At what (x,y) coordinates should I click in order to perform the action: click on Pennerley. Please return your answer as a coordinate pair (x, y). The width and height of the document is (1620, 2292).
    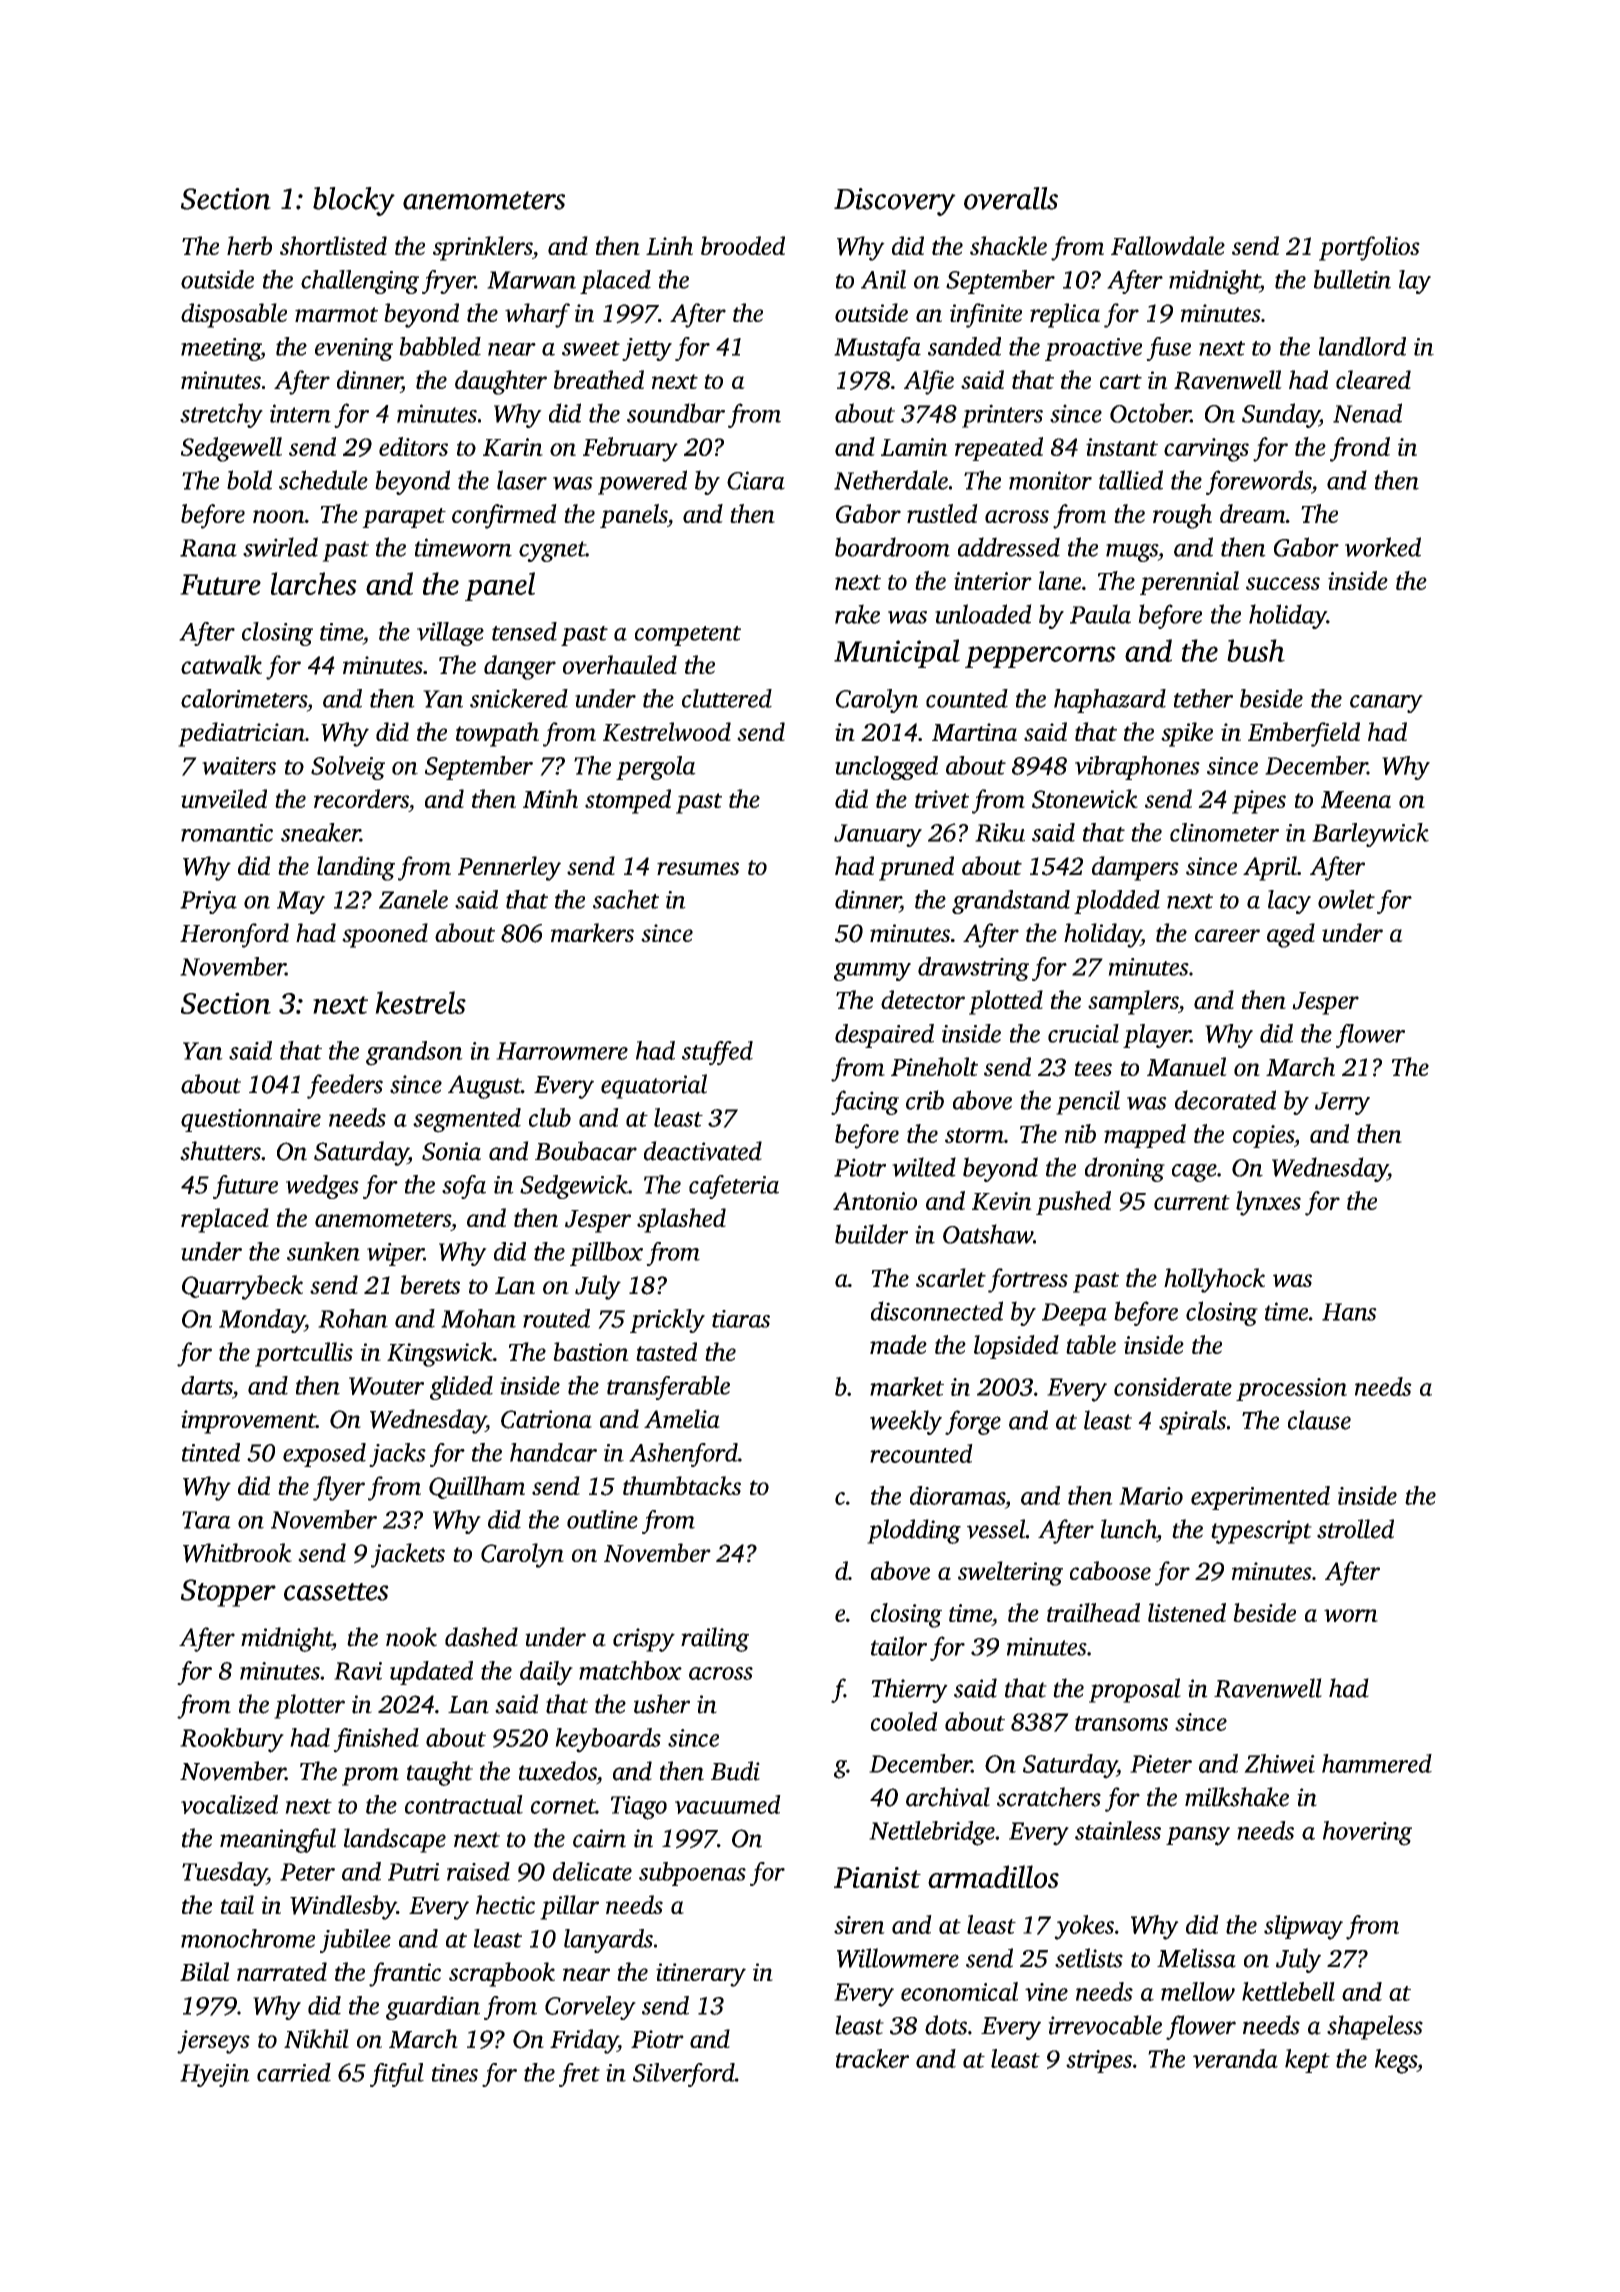
    Looking at the image, I should click on (509, 868).
